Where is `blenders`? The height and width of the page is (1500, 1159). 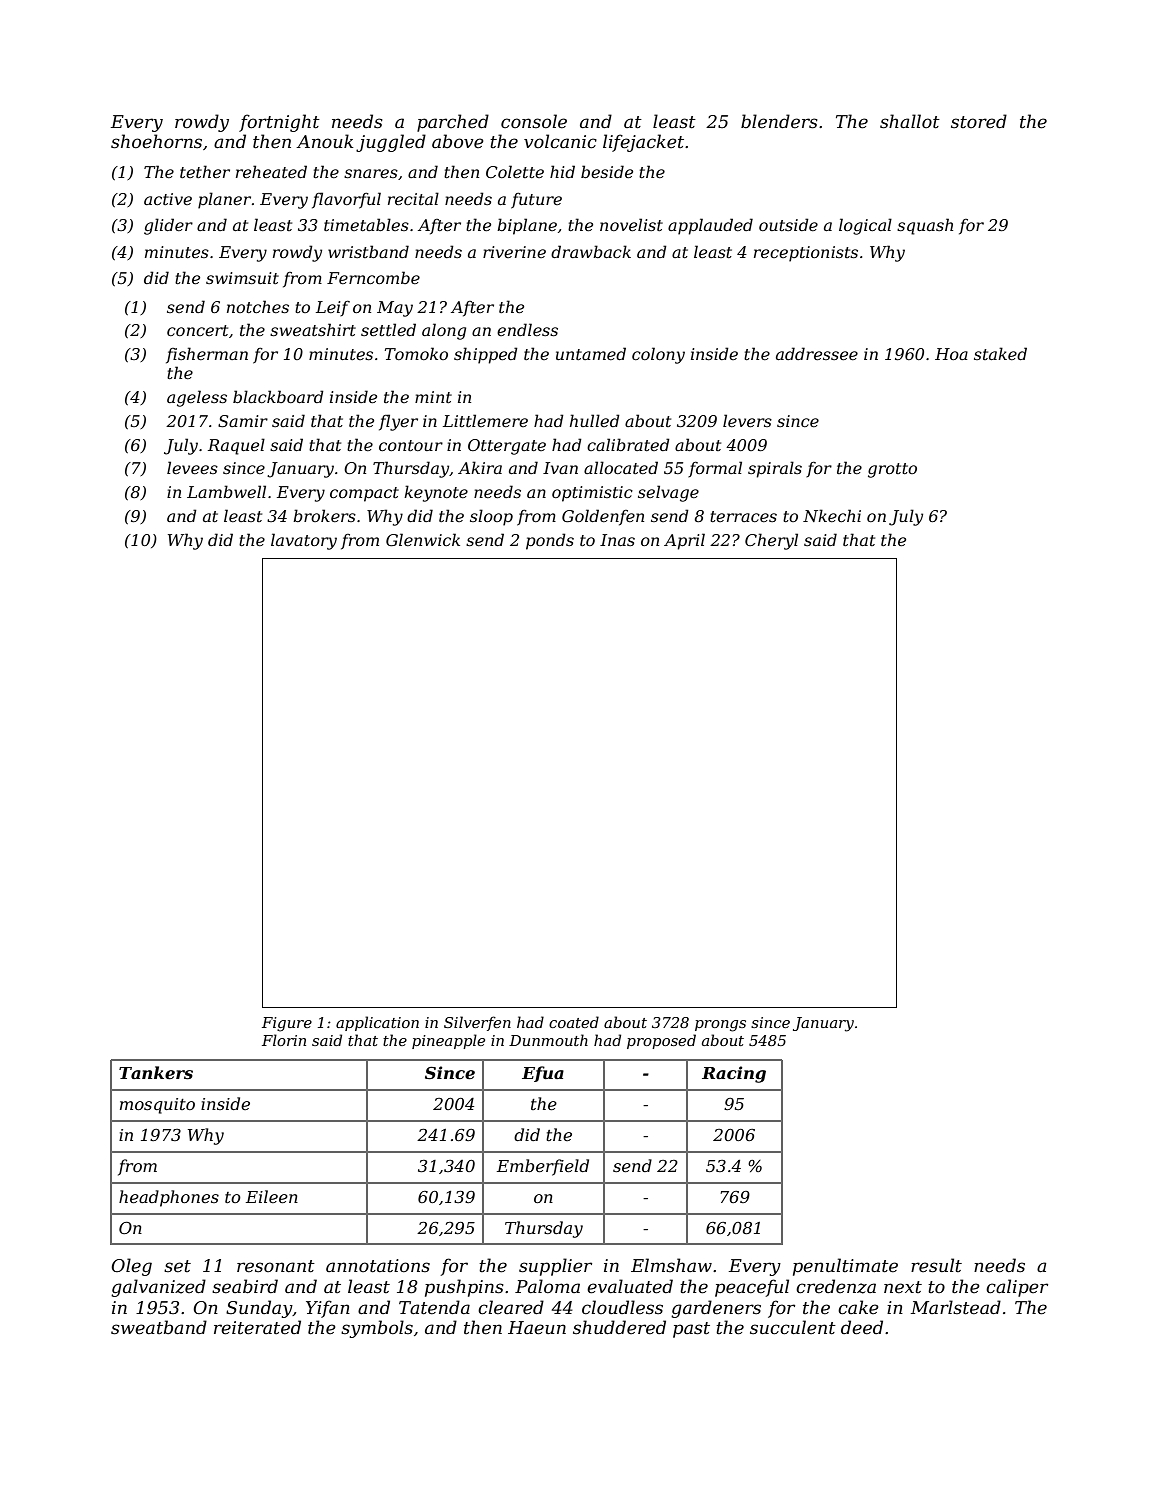
blenders is located at coordinates (779, 121).
